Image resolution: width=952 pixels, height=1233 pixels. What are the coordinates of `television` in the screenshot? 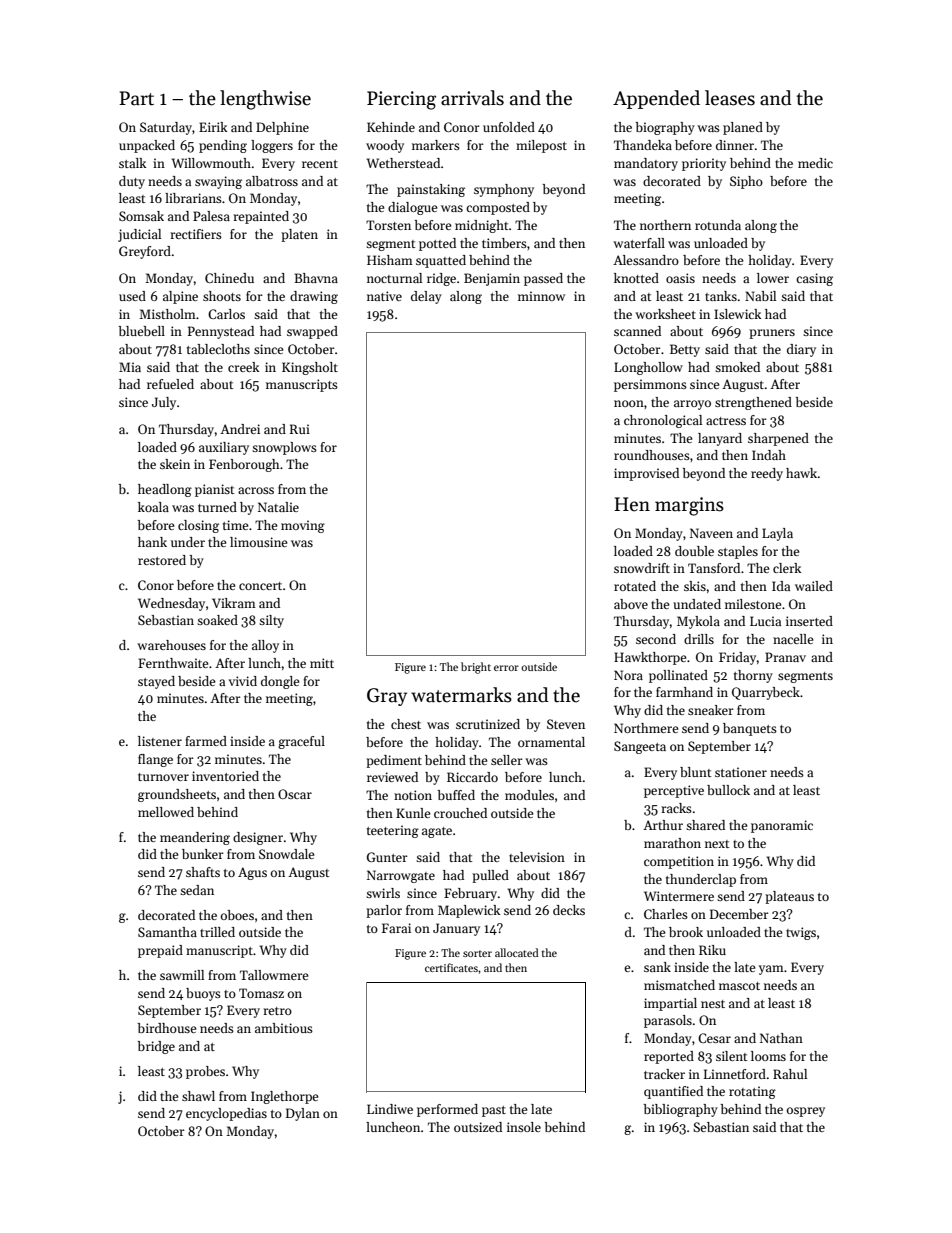 It's located at (537, 857).
